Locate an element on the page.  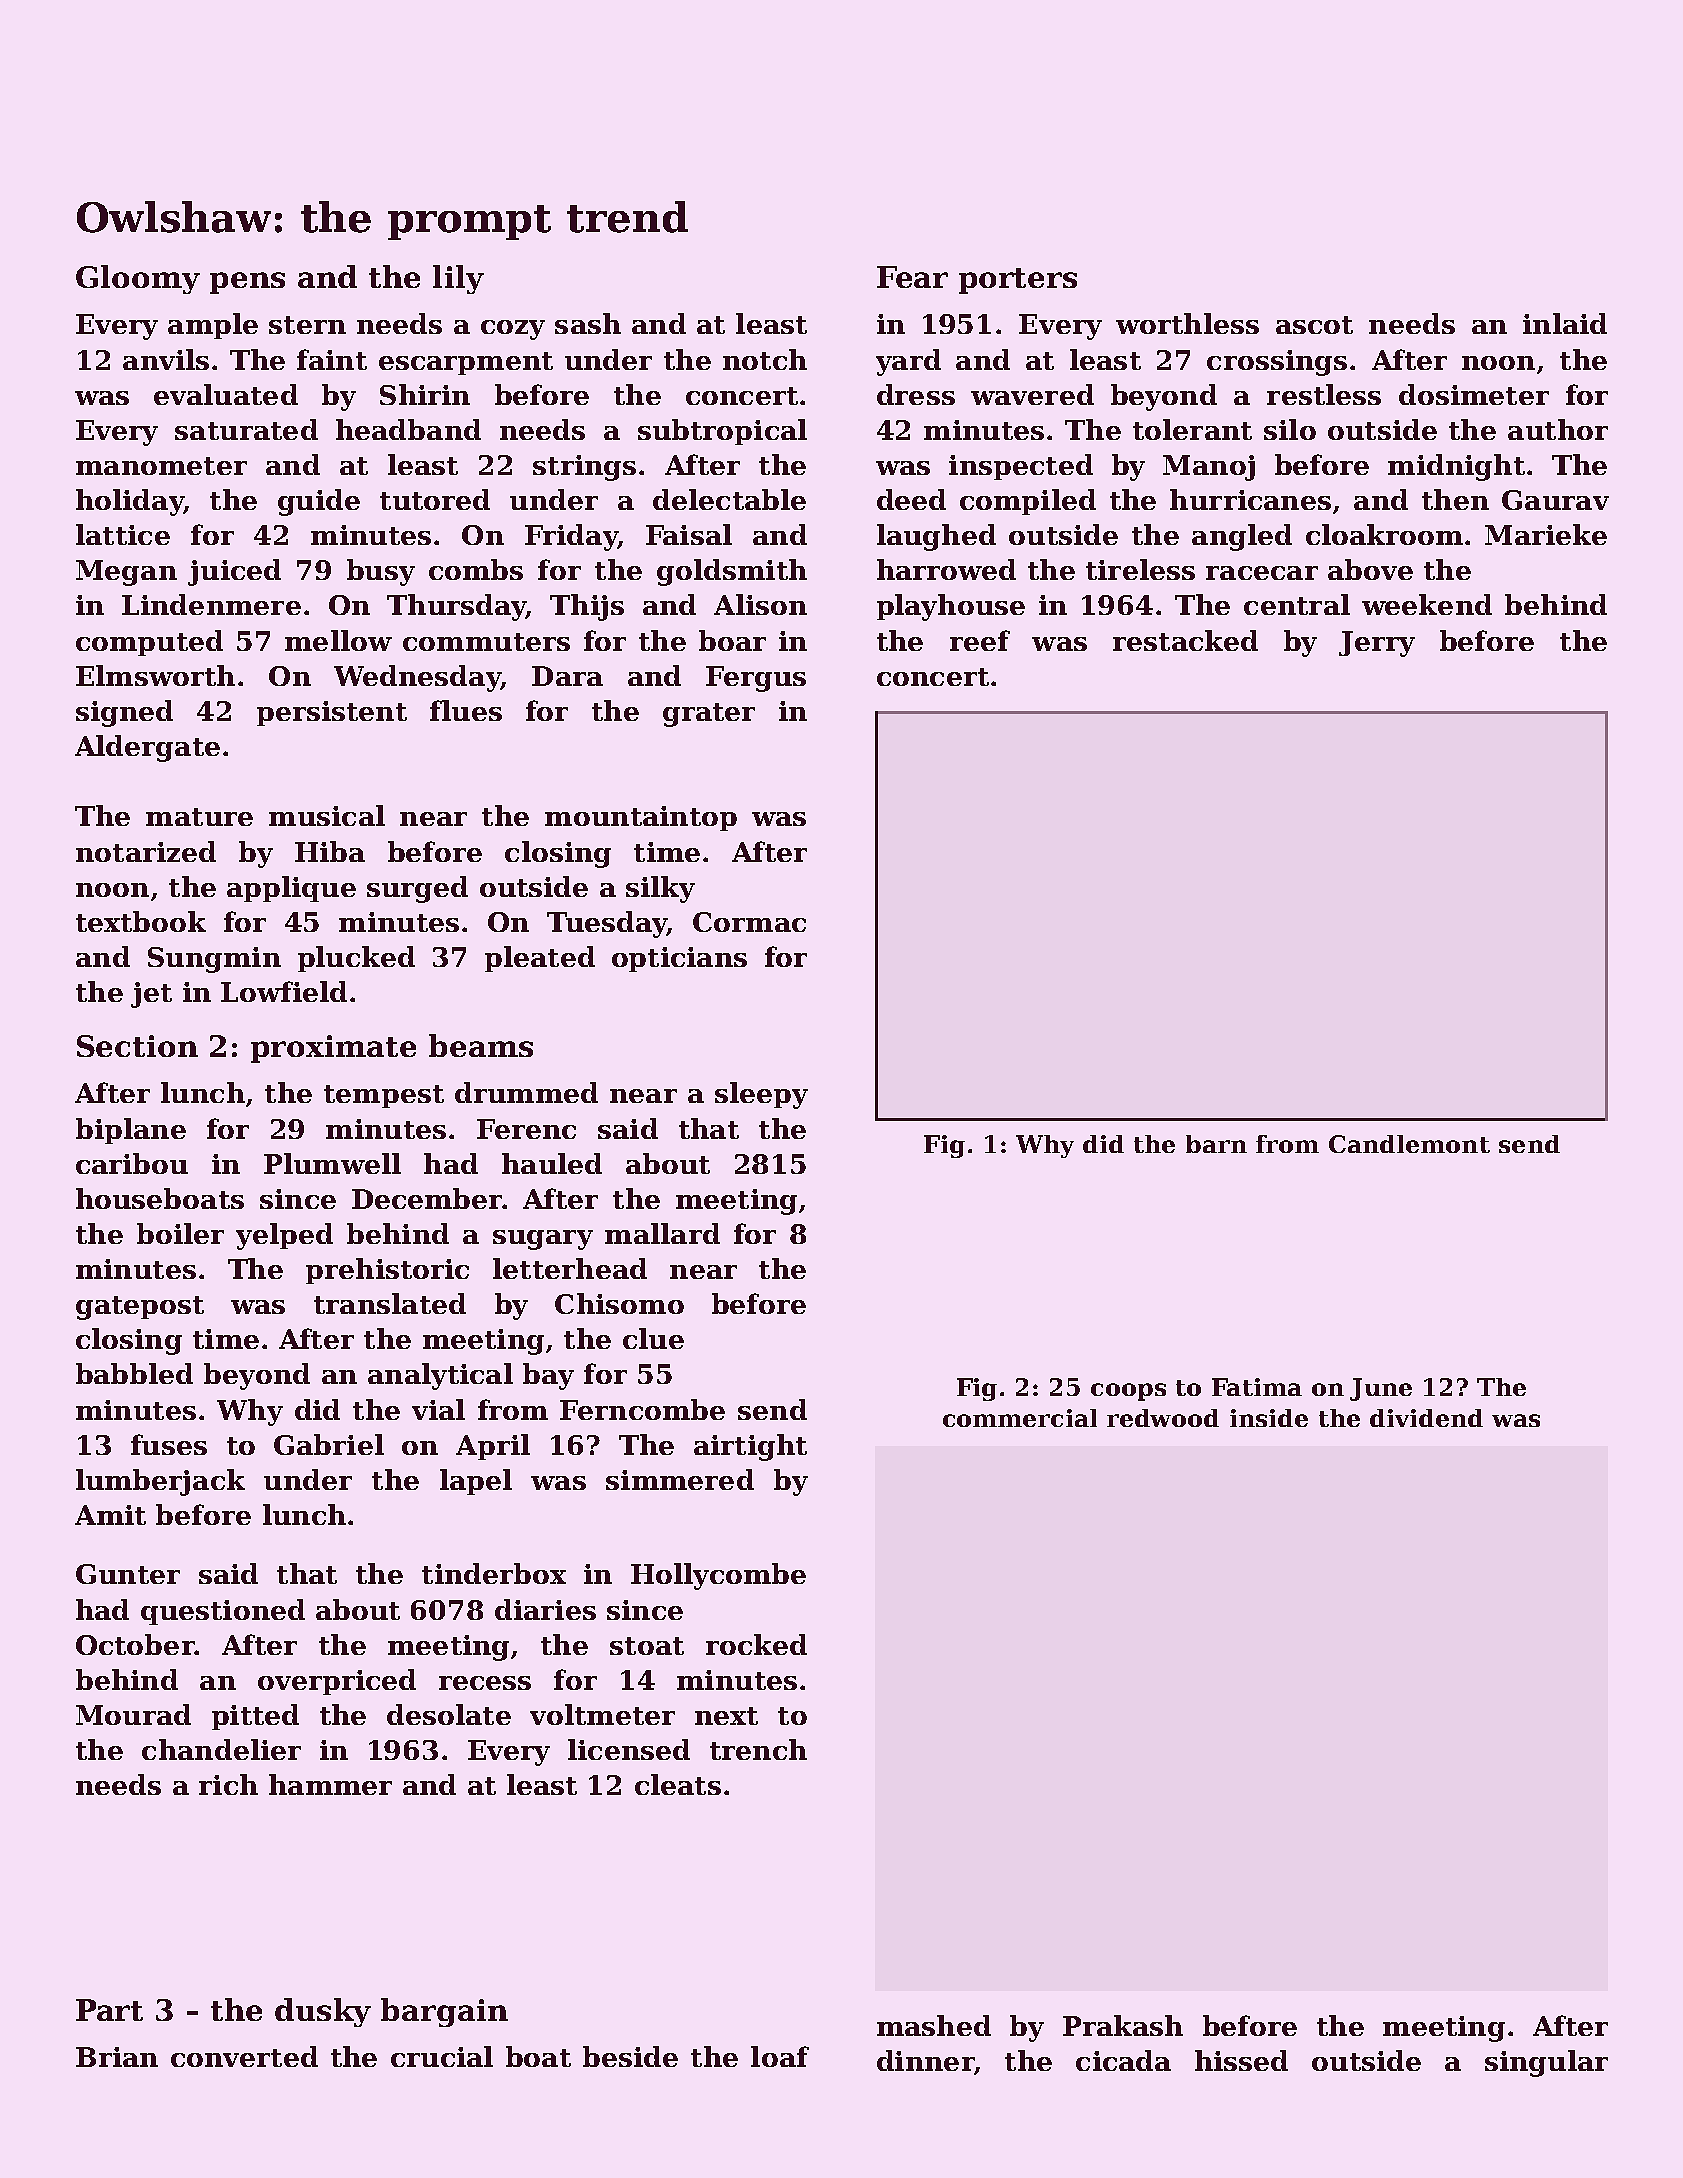
crucial is located at coordinates (442, 2056).
